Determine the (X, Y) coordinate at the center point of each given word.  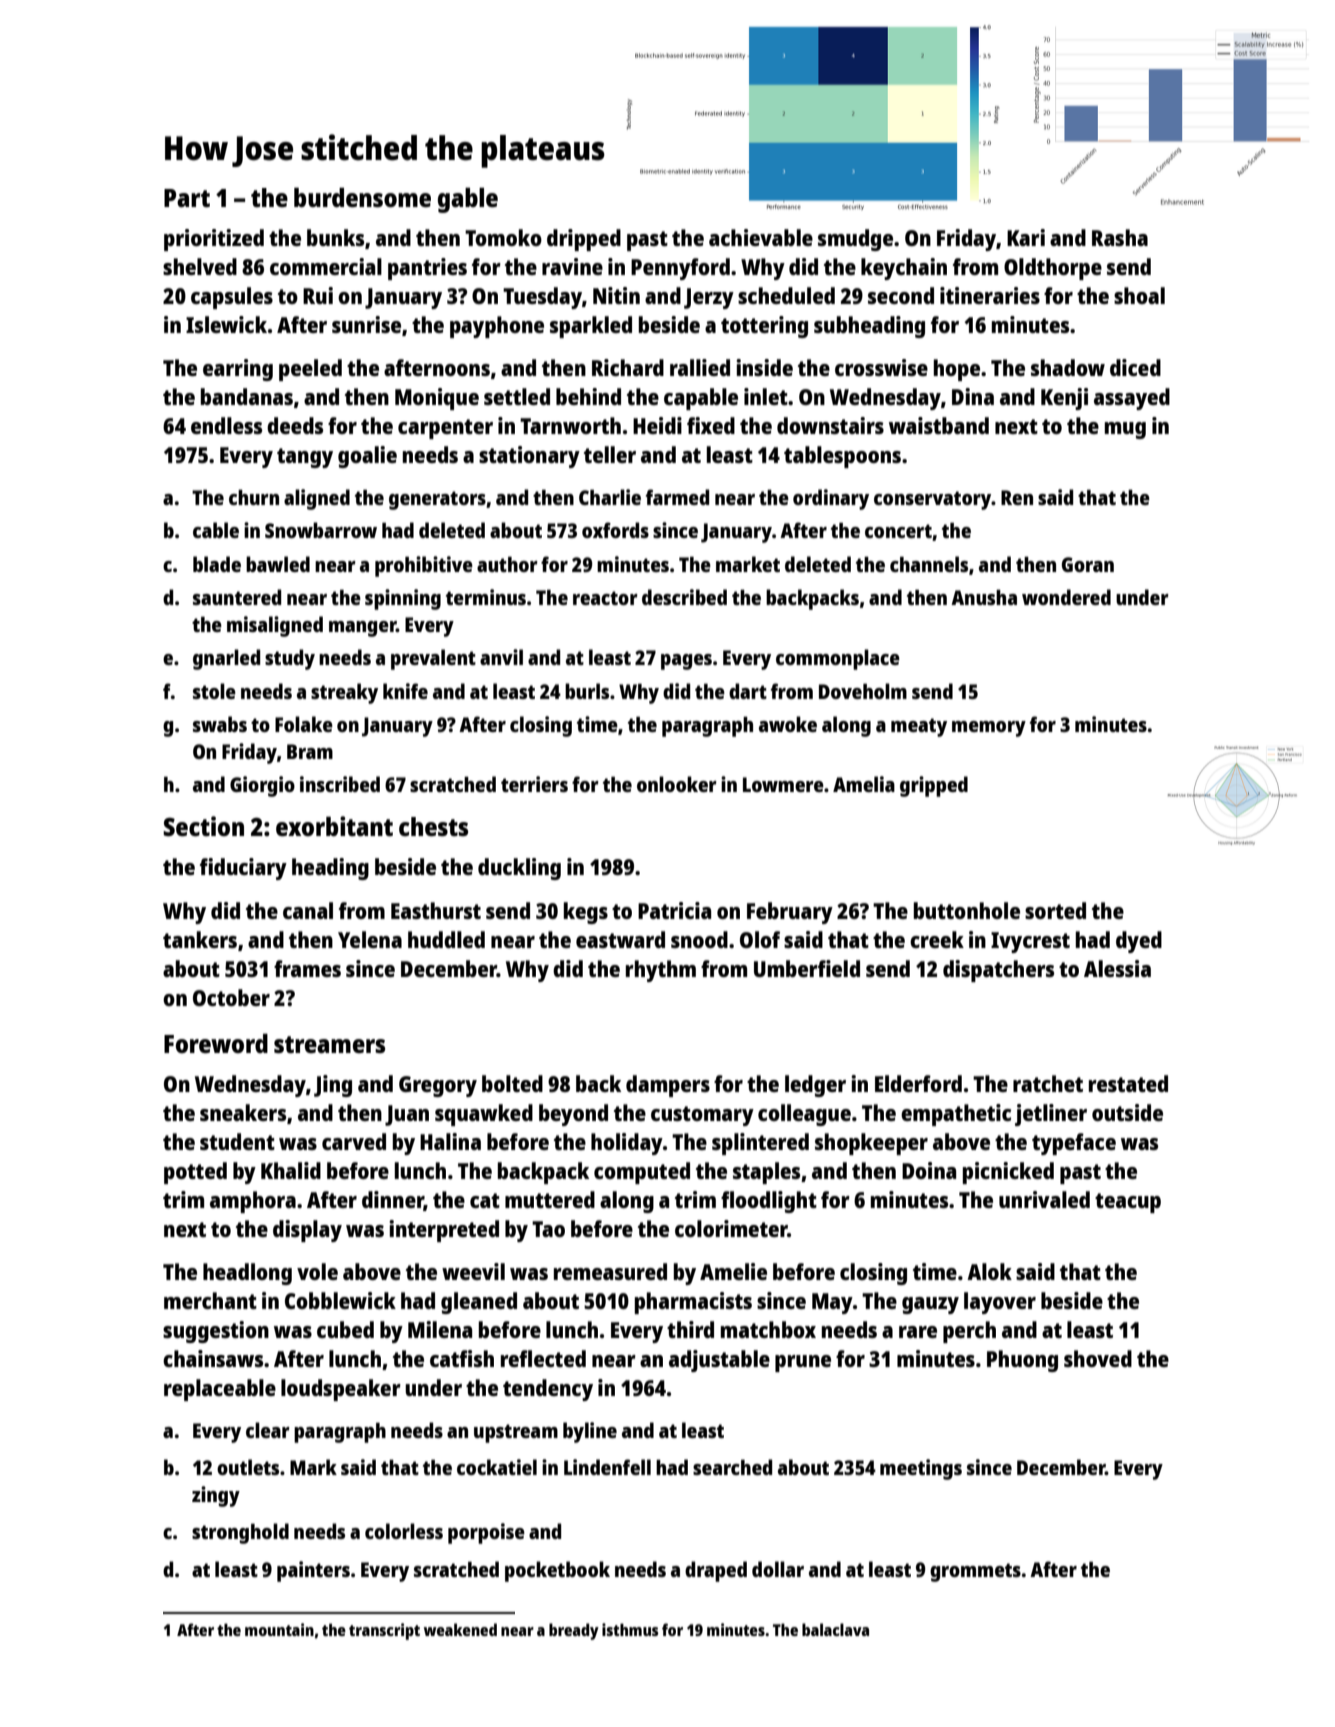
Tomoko (503, 237)
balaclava (835, 1629)
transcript (384, 1631)
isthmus (630, 1629)
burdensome (362, 197)
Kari (1026, 237)
